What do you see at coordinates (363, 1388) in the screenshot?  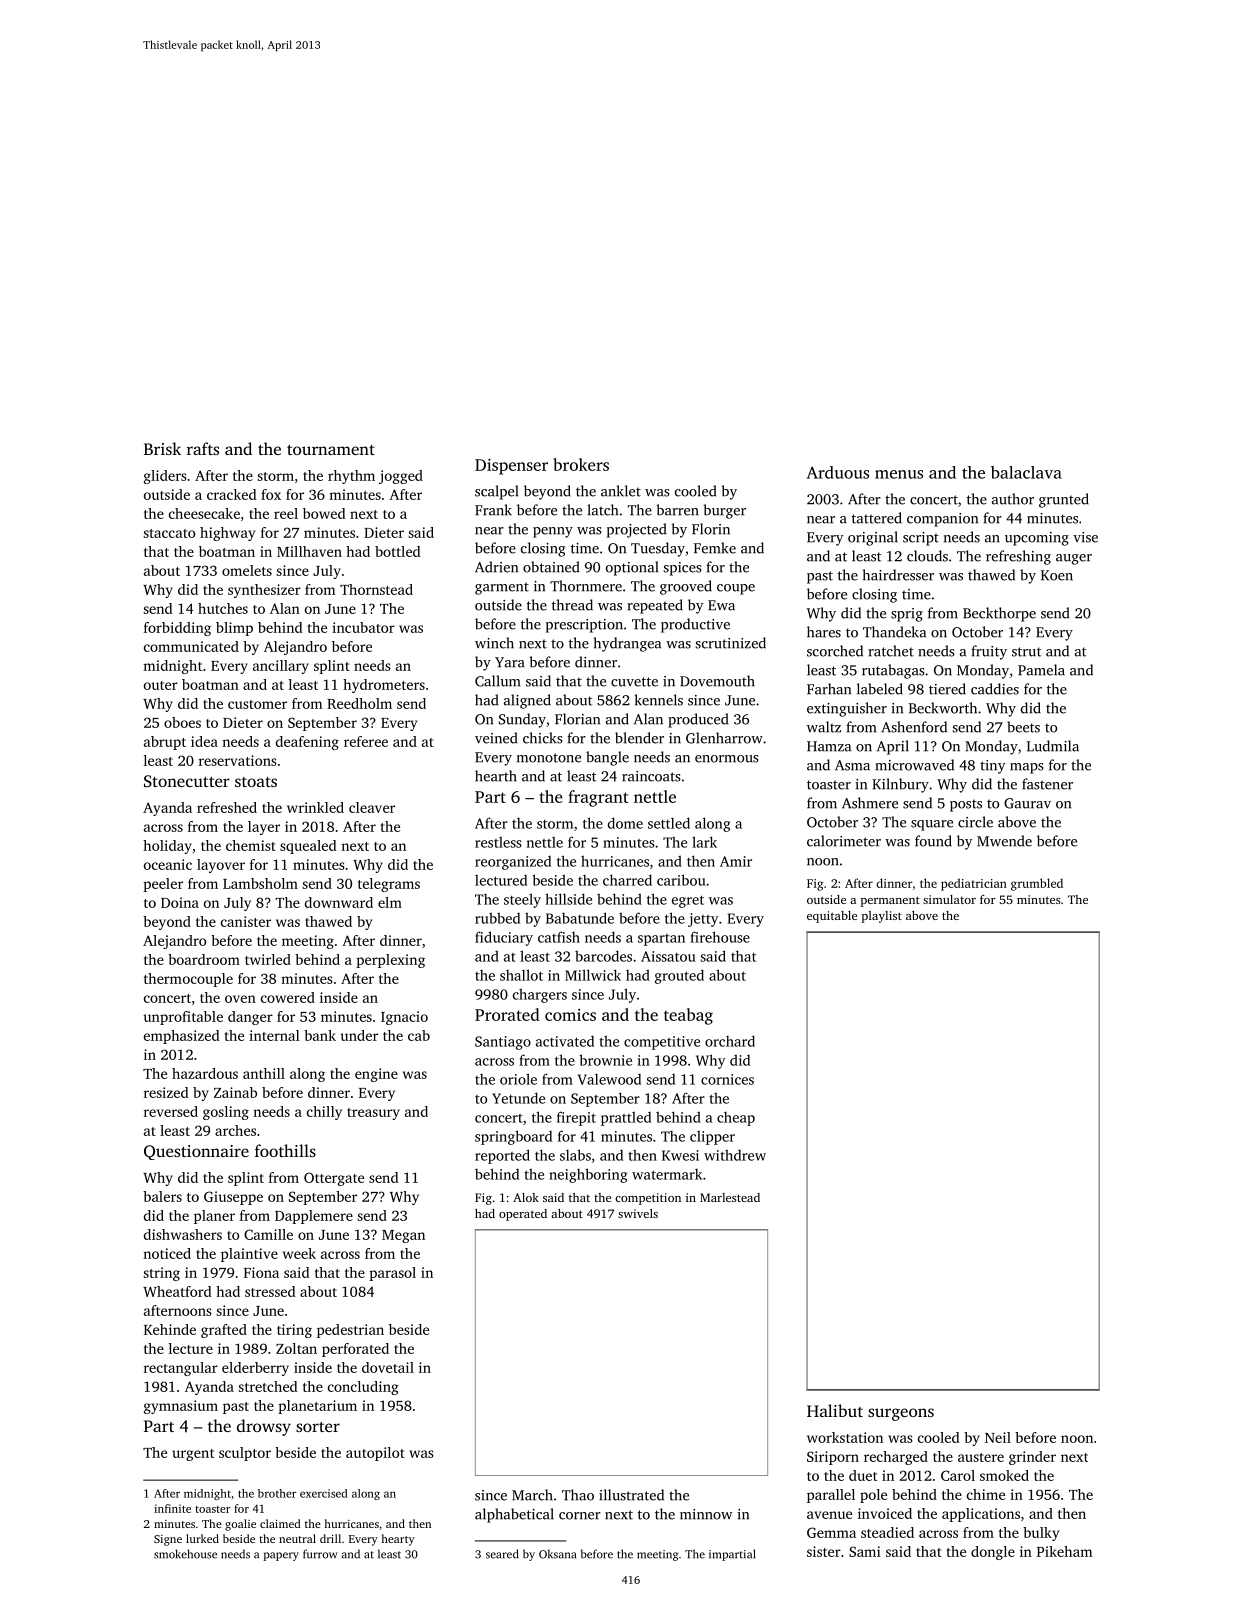 I see `concluding` at bounding box center [363, 1388].
